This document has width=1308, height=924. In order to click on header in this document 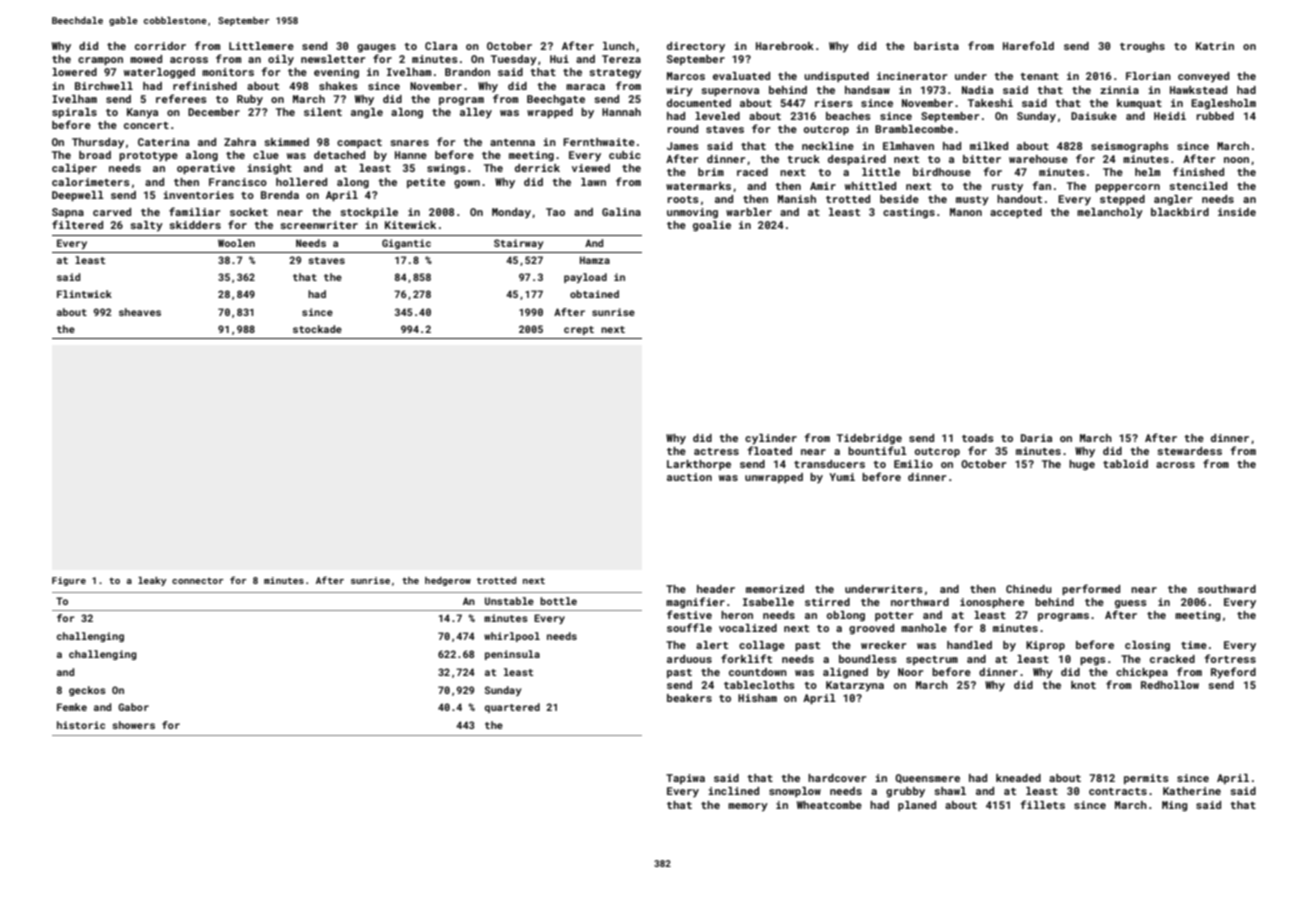, I will do `click(716, 589)`.
